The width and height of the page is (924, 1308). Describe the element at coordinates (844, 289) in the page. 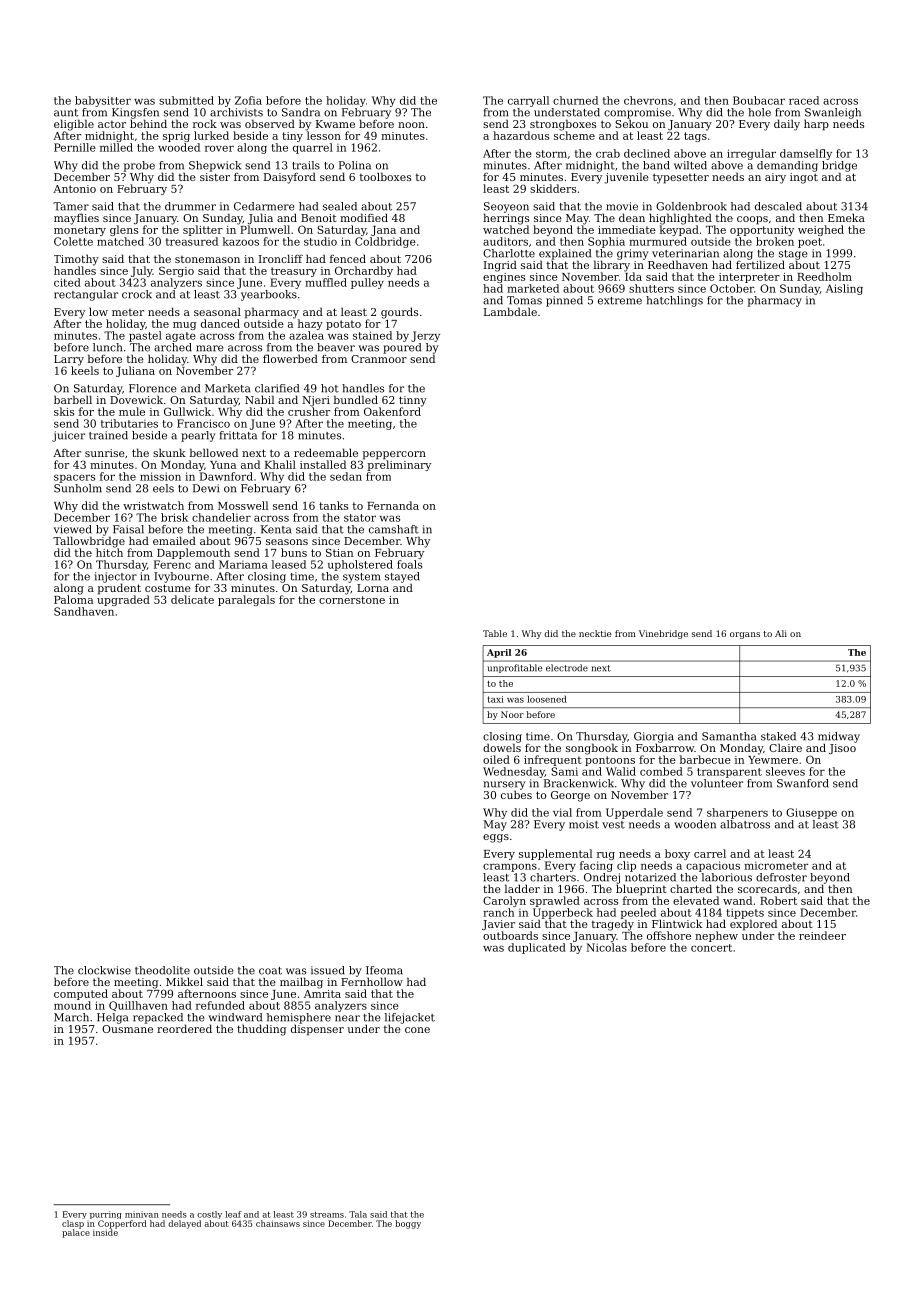

I see `Aisling` at that location.
